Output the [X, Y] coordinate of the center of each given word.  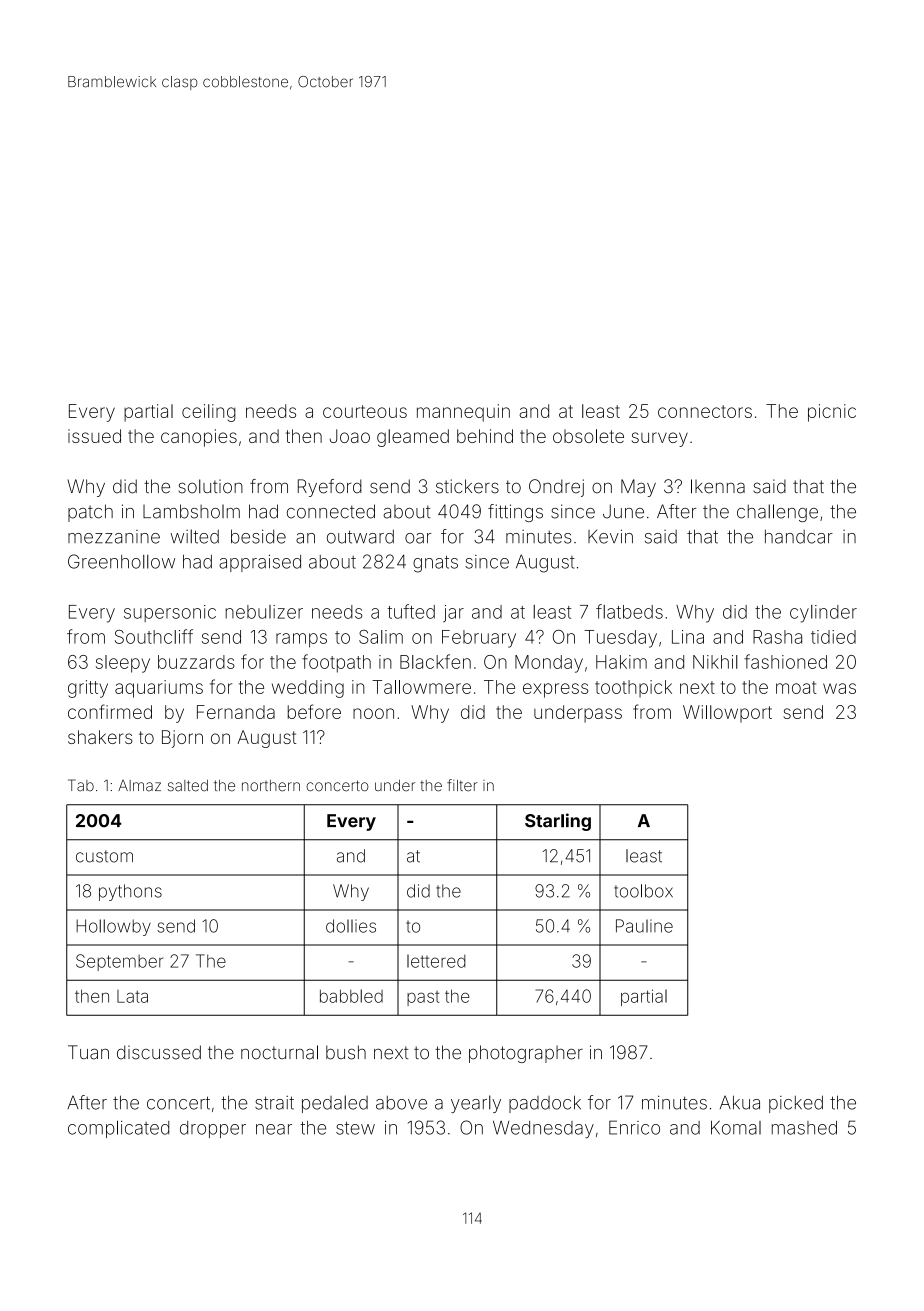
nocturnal [279, 1052]
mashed [804, 1128]
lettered [436, 961]
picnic [832, 413]
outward [360, 536]
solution [211, 486]
